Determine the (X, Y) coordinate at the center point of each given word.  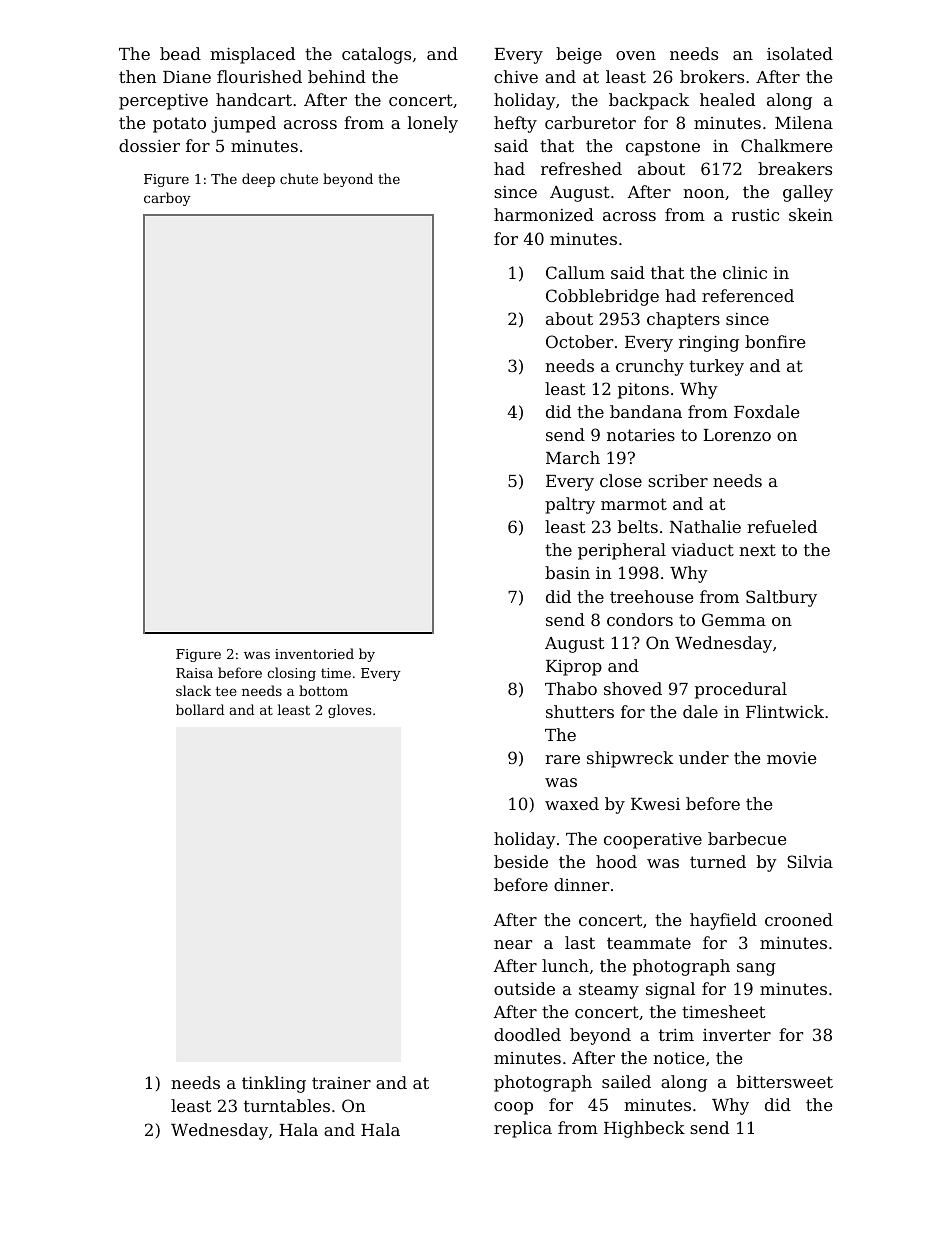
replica (523, 1129)
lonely (433, 124)
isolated (800, 53)
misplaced (252, 55)
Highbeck (644, 1129)
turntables (287, 1105)
